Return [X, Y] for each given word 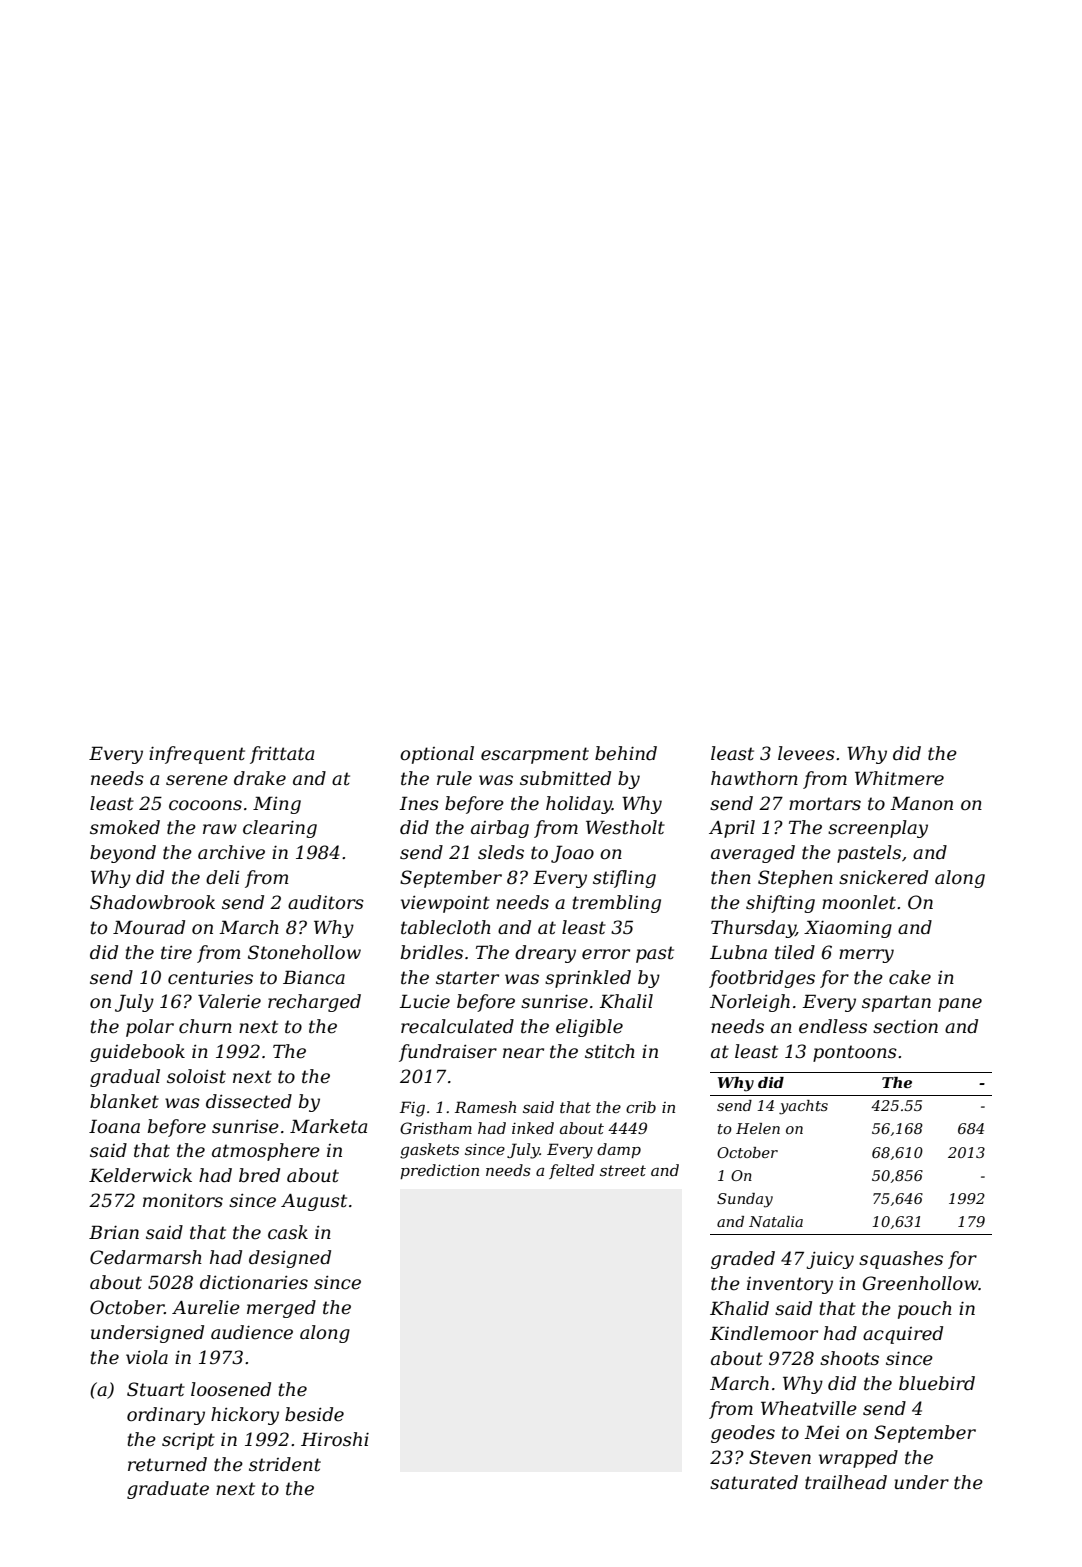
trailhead [846, 1482]
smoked [125, 827]
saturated [754, 1482]
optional [437, 755]
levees [806, 753]
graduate [168, 1490]
